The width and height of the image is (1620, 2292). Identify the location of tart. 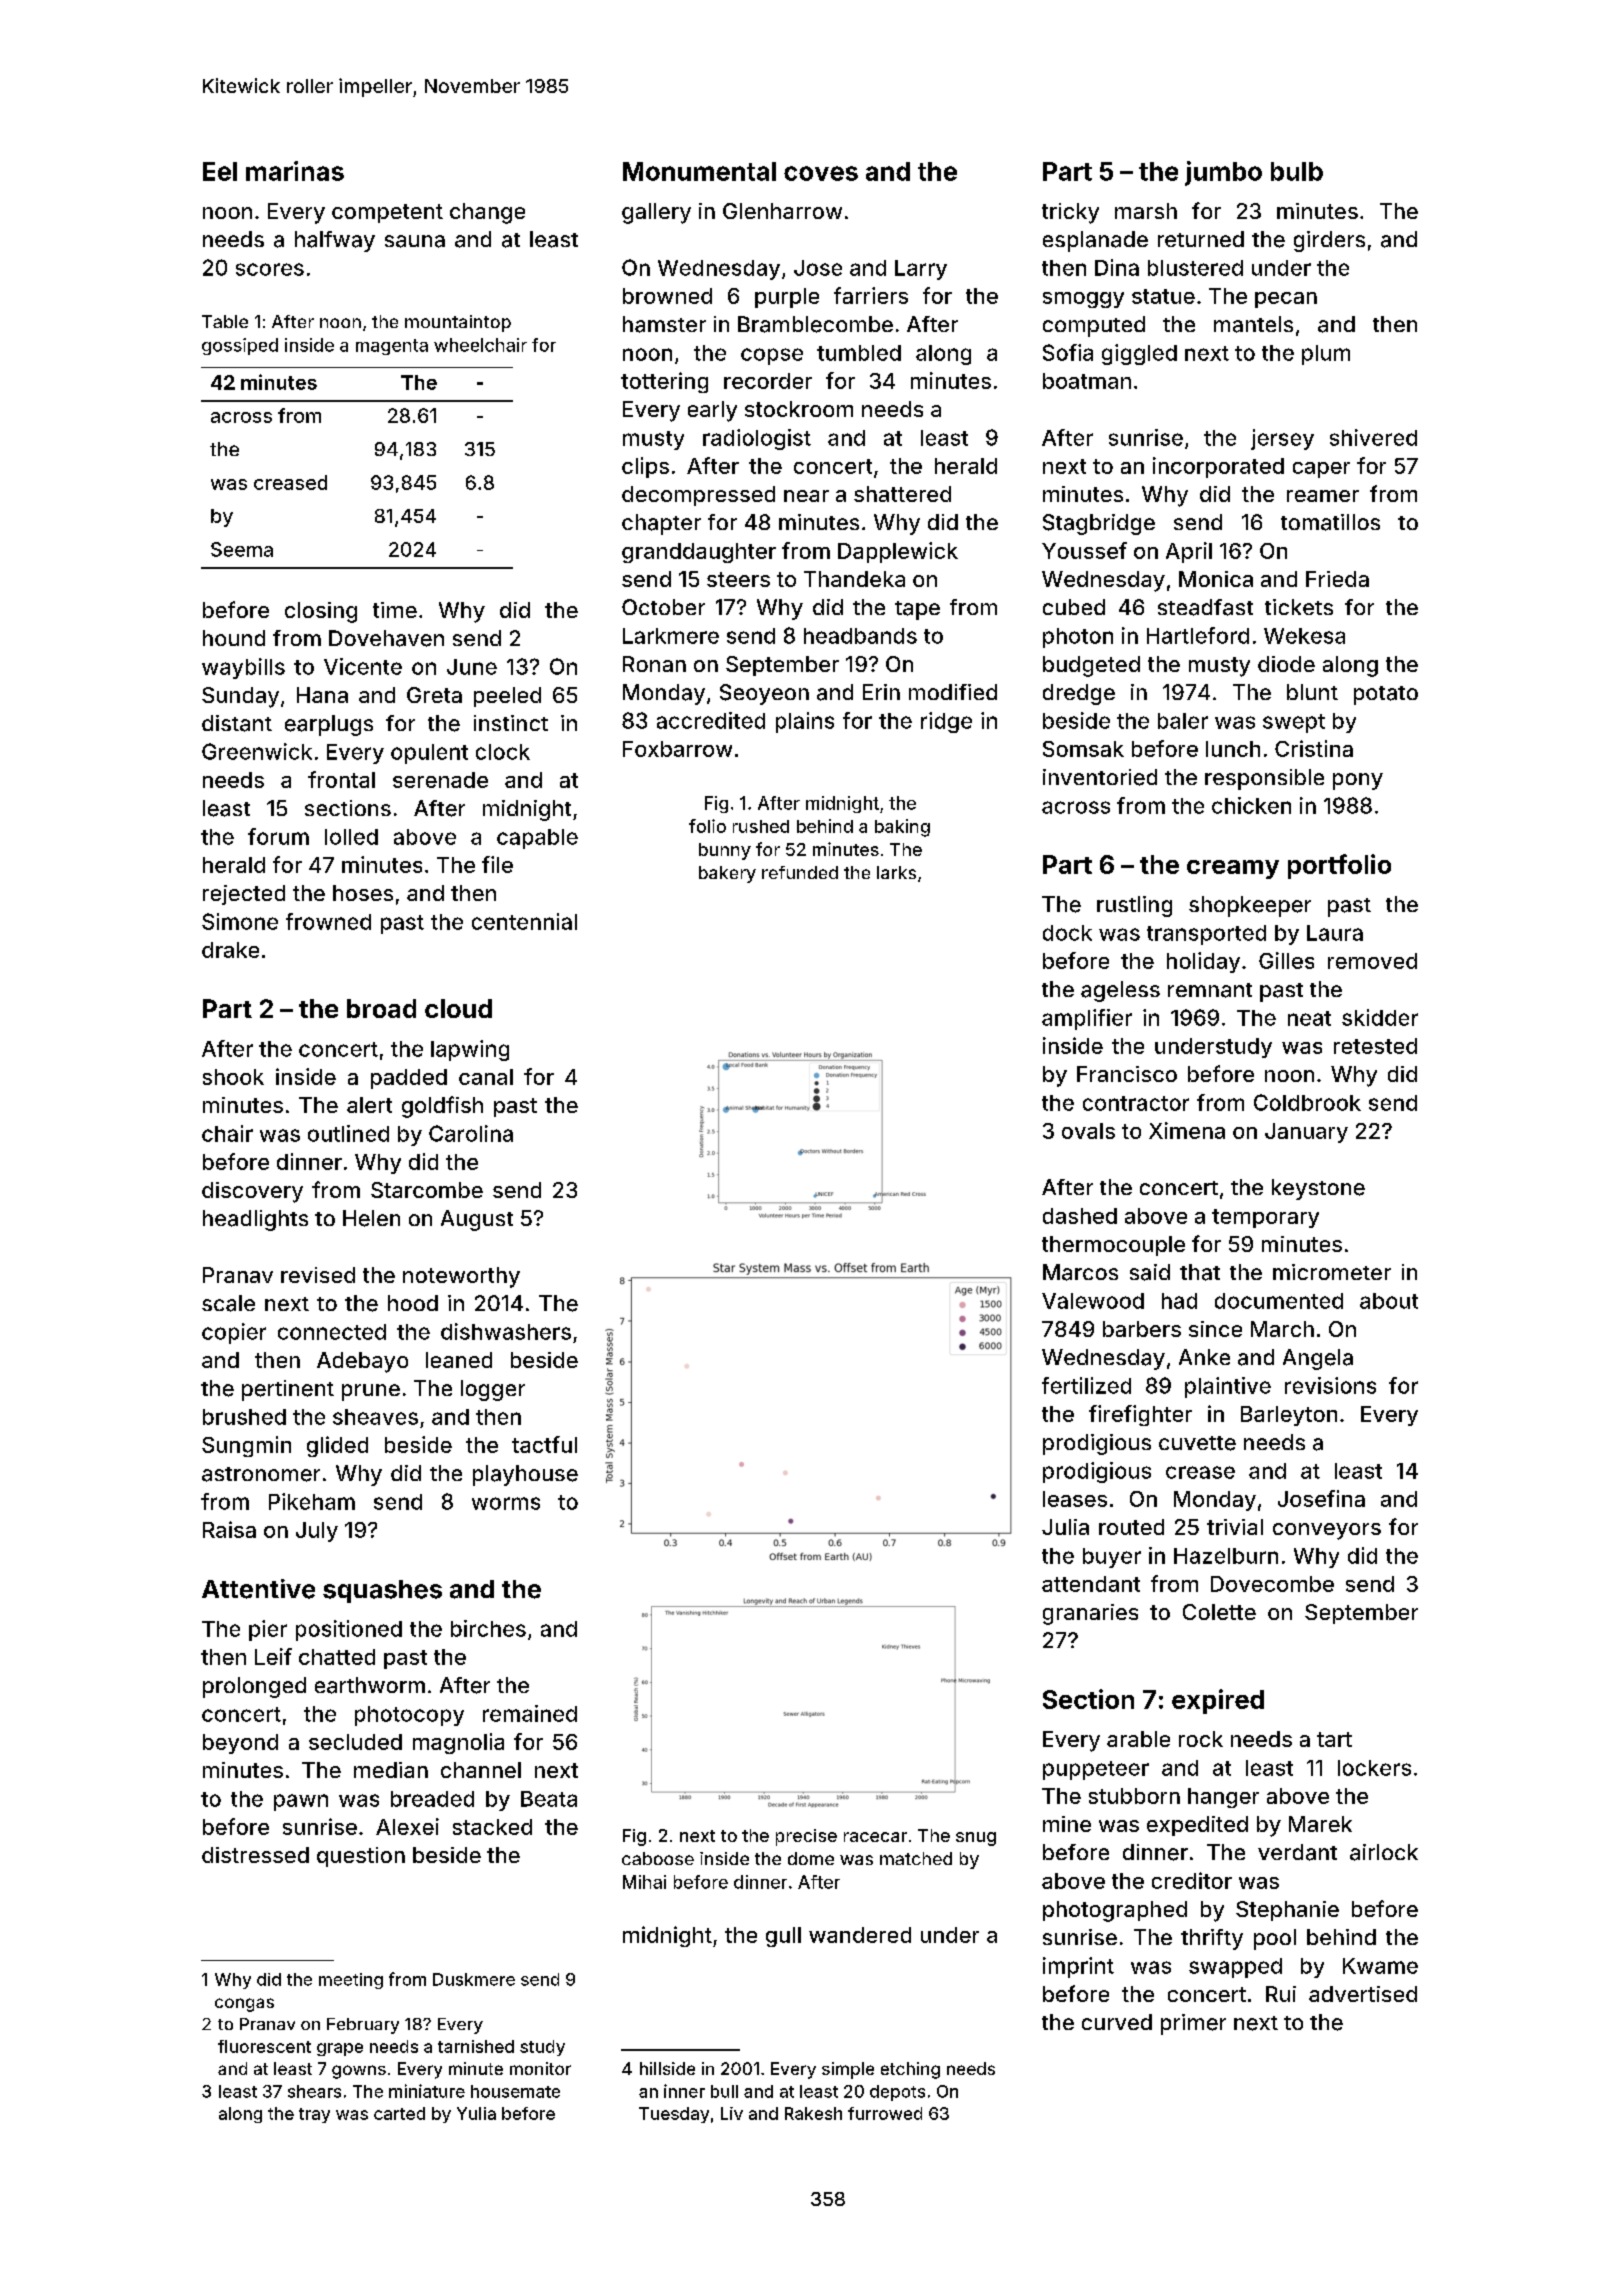
(1334, 1739).
